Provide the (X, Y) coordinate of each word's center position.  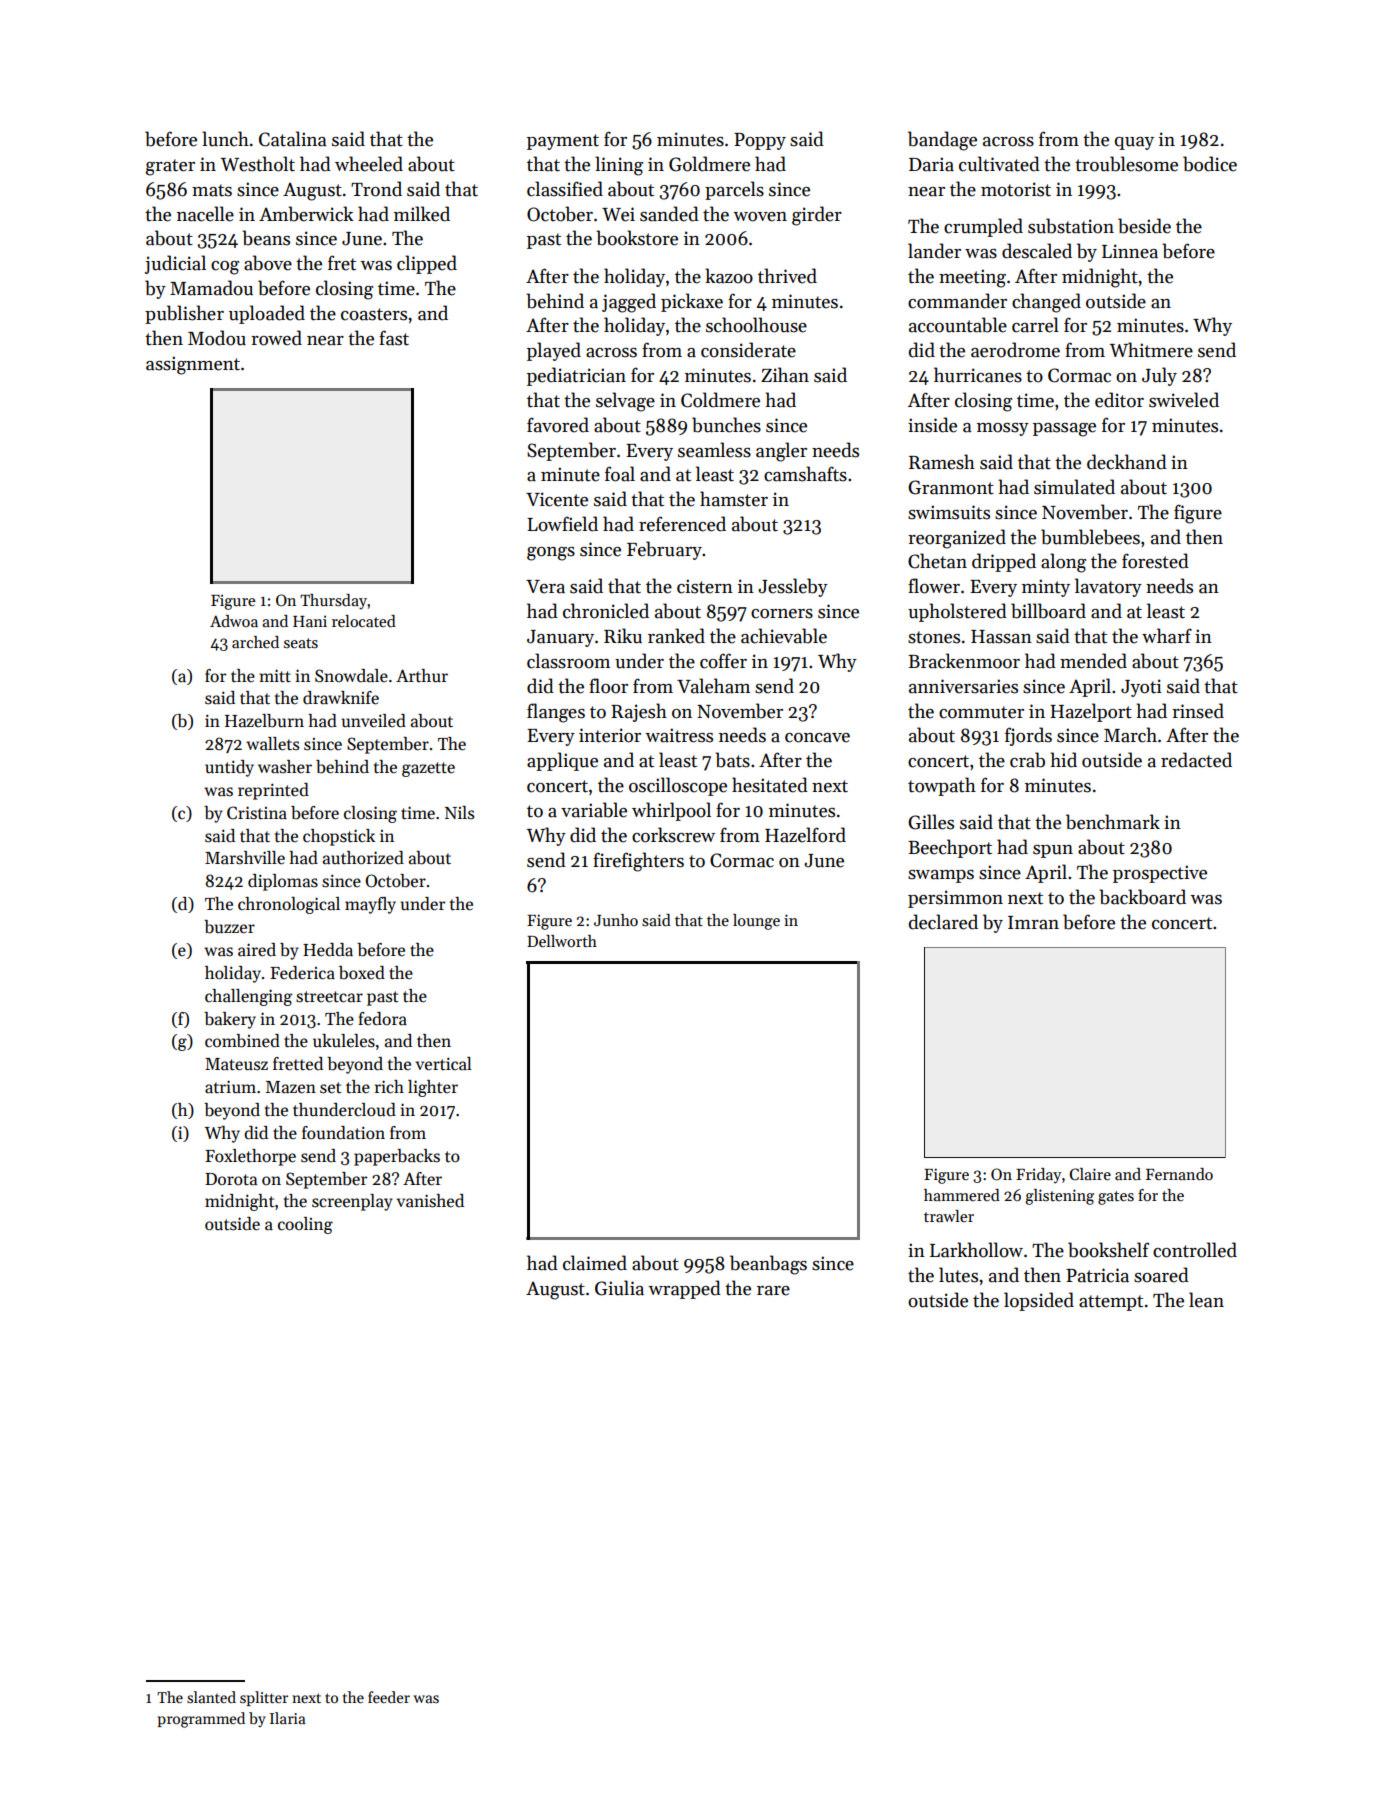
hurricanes (978, 375)
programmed (201, 1720)
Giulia (619, 1288)
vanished (430, 1201)
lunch (225, 139)
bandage (942, 141)
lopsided (1039, 1301)
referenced (682, 524)
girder (817, 216)
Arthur (422, 675)
